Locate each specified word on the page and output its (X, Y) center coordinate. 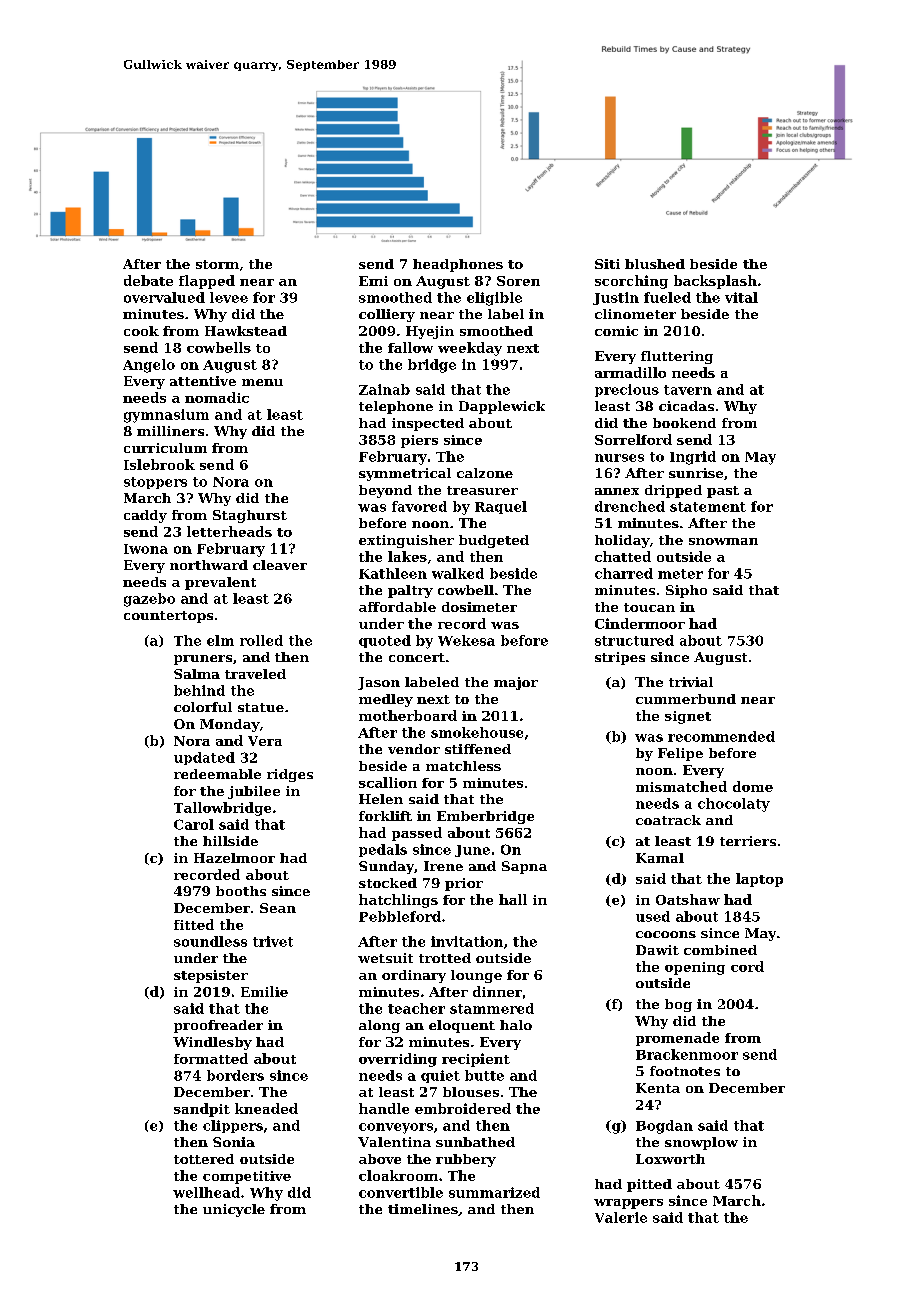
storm (217, 264)
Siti (607, 264)
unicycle (234, 1210)
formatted (211, 1058)
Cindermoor (640, 623)
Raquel (501, 507)
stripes (620, 658)
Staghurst (250, 516)
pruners (203, 660)
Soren (518, 281)
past (723, 492)
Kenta (658, 1088)
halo (516, 1025)
